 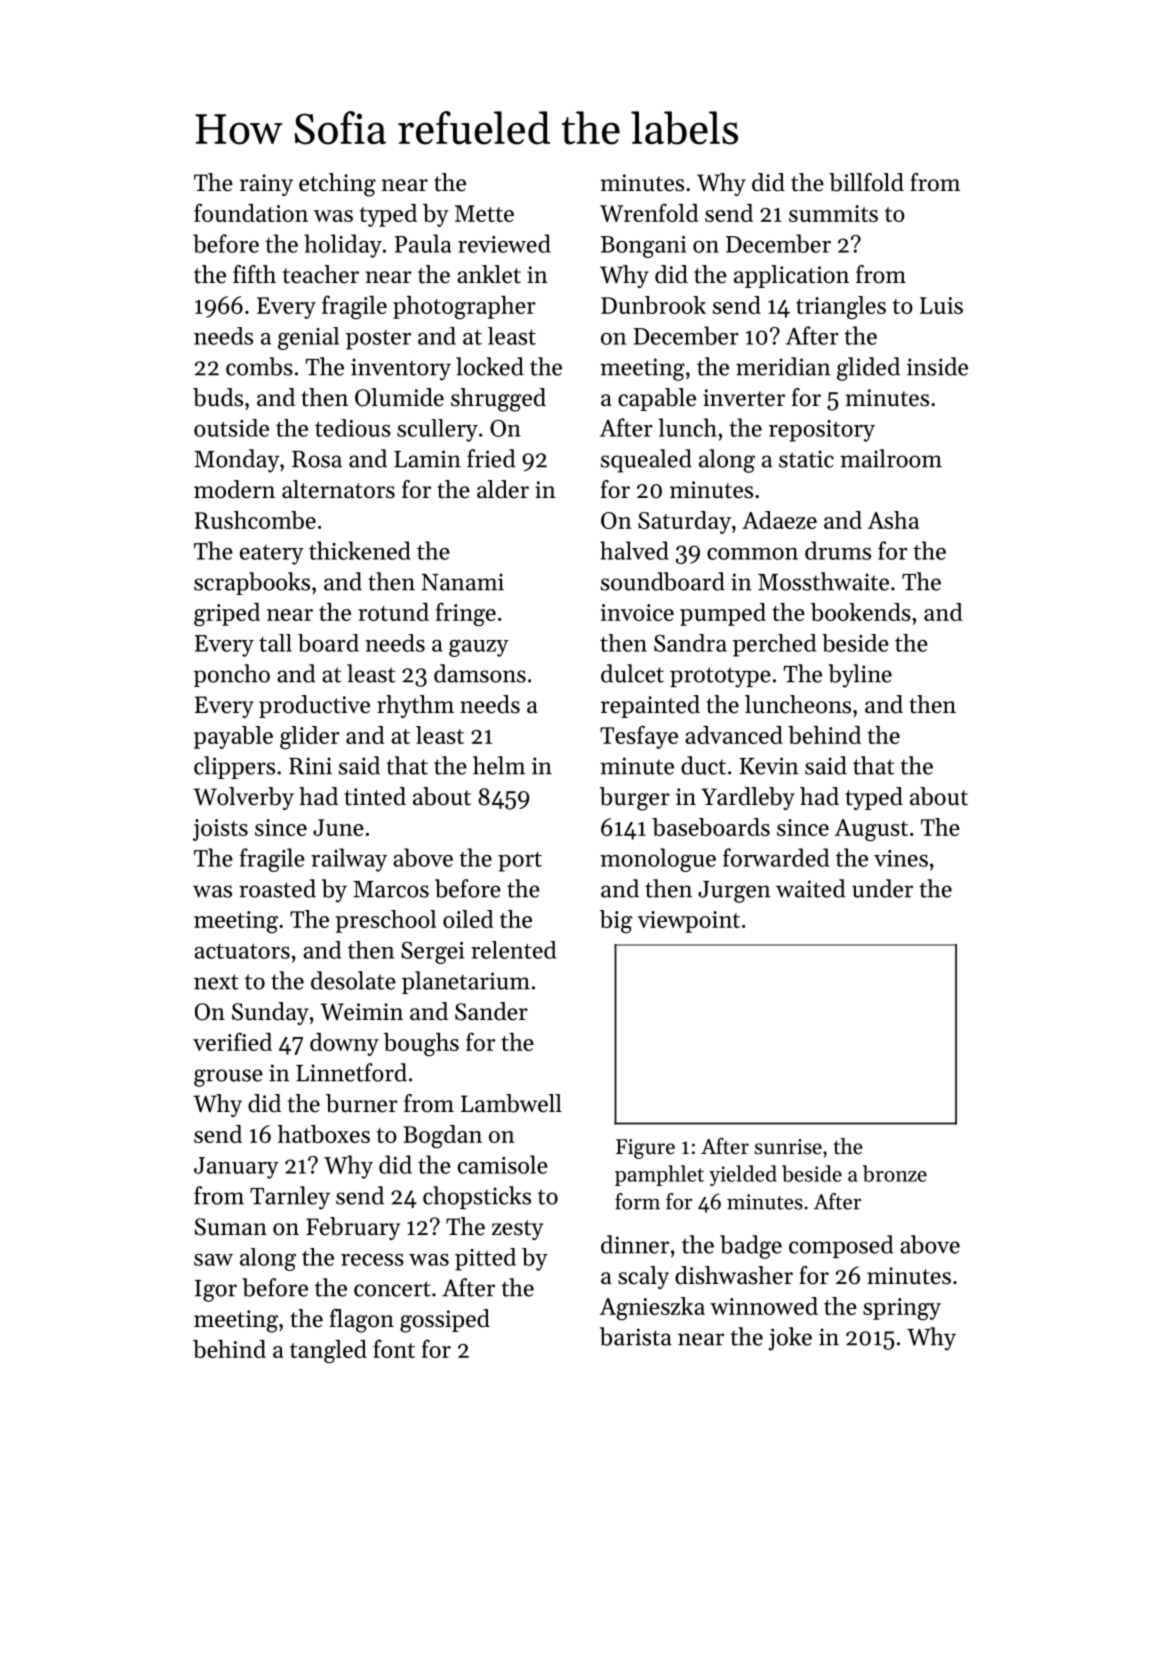 I want to click on triangles, so click(x=841, y=307).
